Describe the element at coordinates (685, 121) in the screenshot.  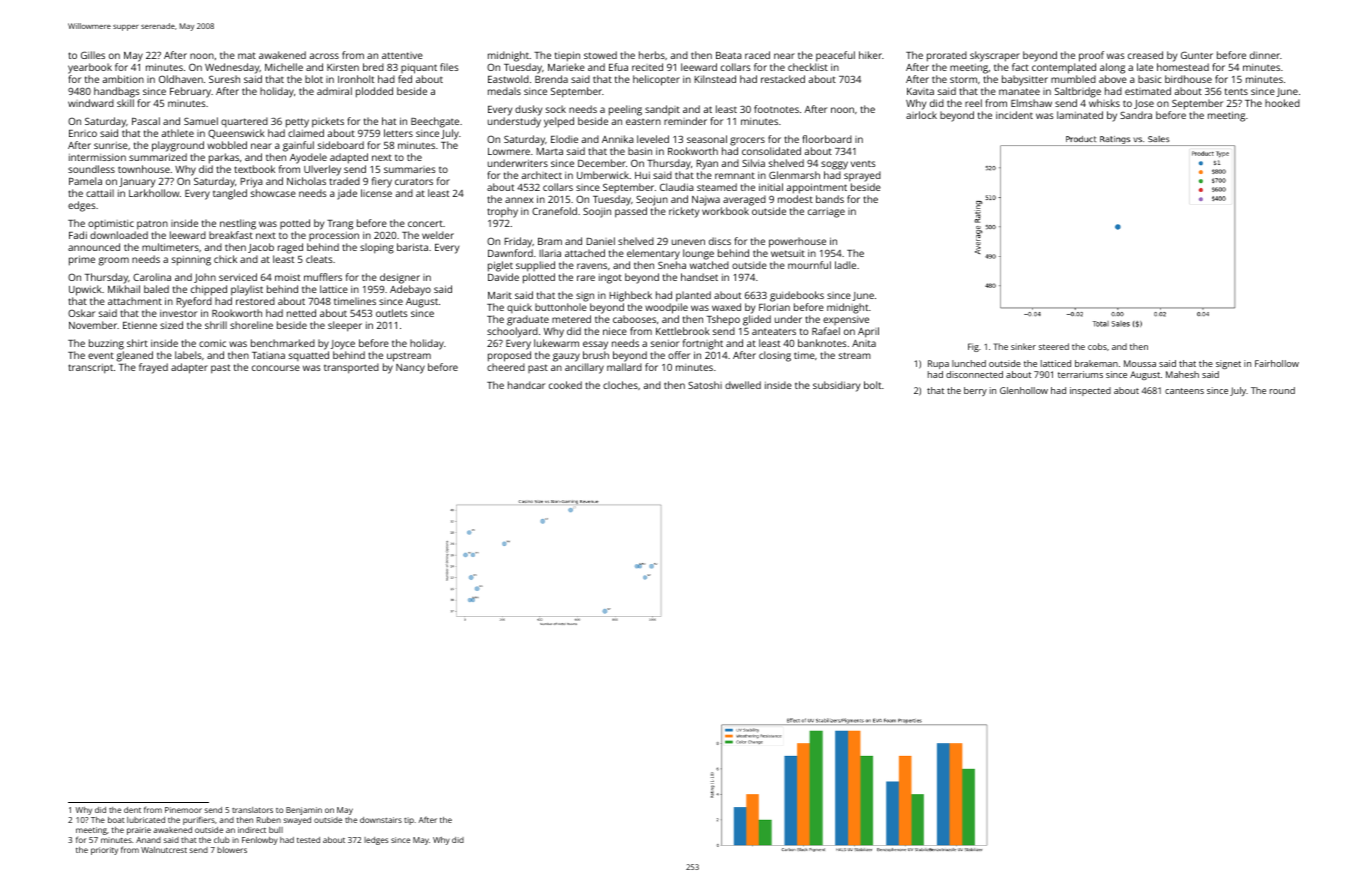
I see `reminder` at that location.
